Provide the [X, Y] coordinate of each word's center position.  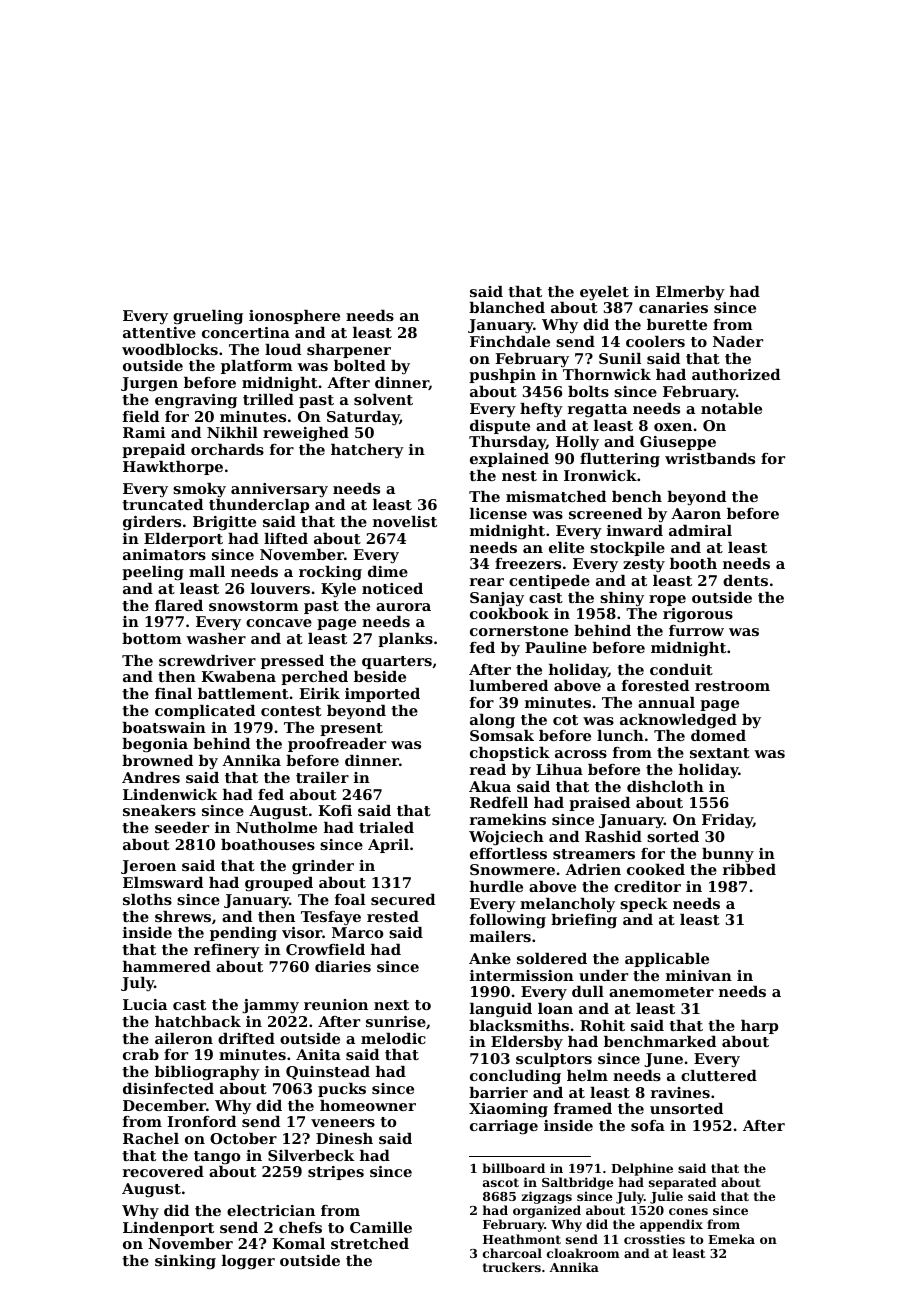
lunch [620, 735]
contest [291, 711]
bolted [360, 365]
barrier [498, 1092]
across [581, 754]
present [351, 729]
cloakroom [583, 1253]
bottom [152, 638]
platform [257, 367]
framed [583, 1108]
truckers [512, 1267]
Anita [318, 1054]
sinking [185, 1262]
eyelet [604, 293]
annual [666, 702]
